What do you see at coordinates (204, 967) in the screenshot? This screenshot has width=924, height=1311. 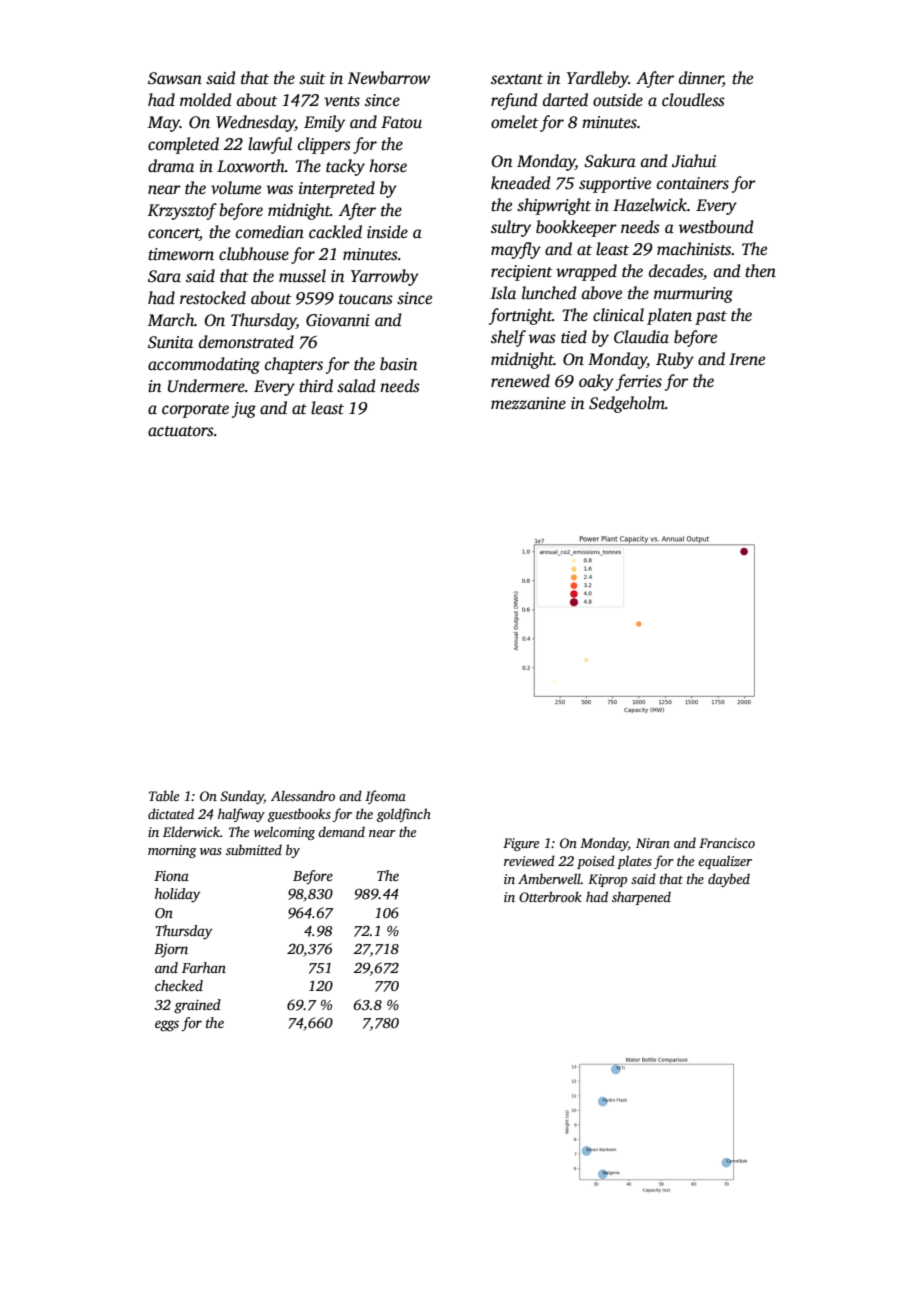 I see `Farhan` at bounding box center [204, 967].
